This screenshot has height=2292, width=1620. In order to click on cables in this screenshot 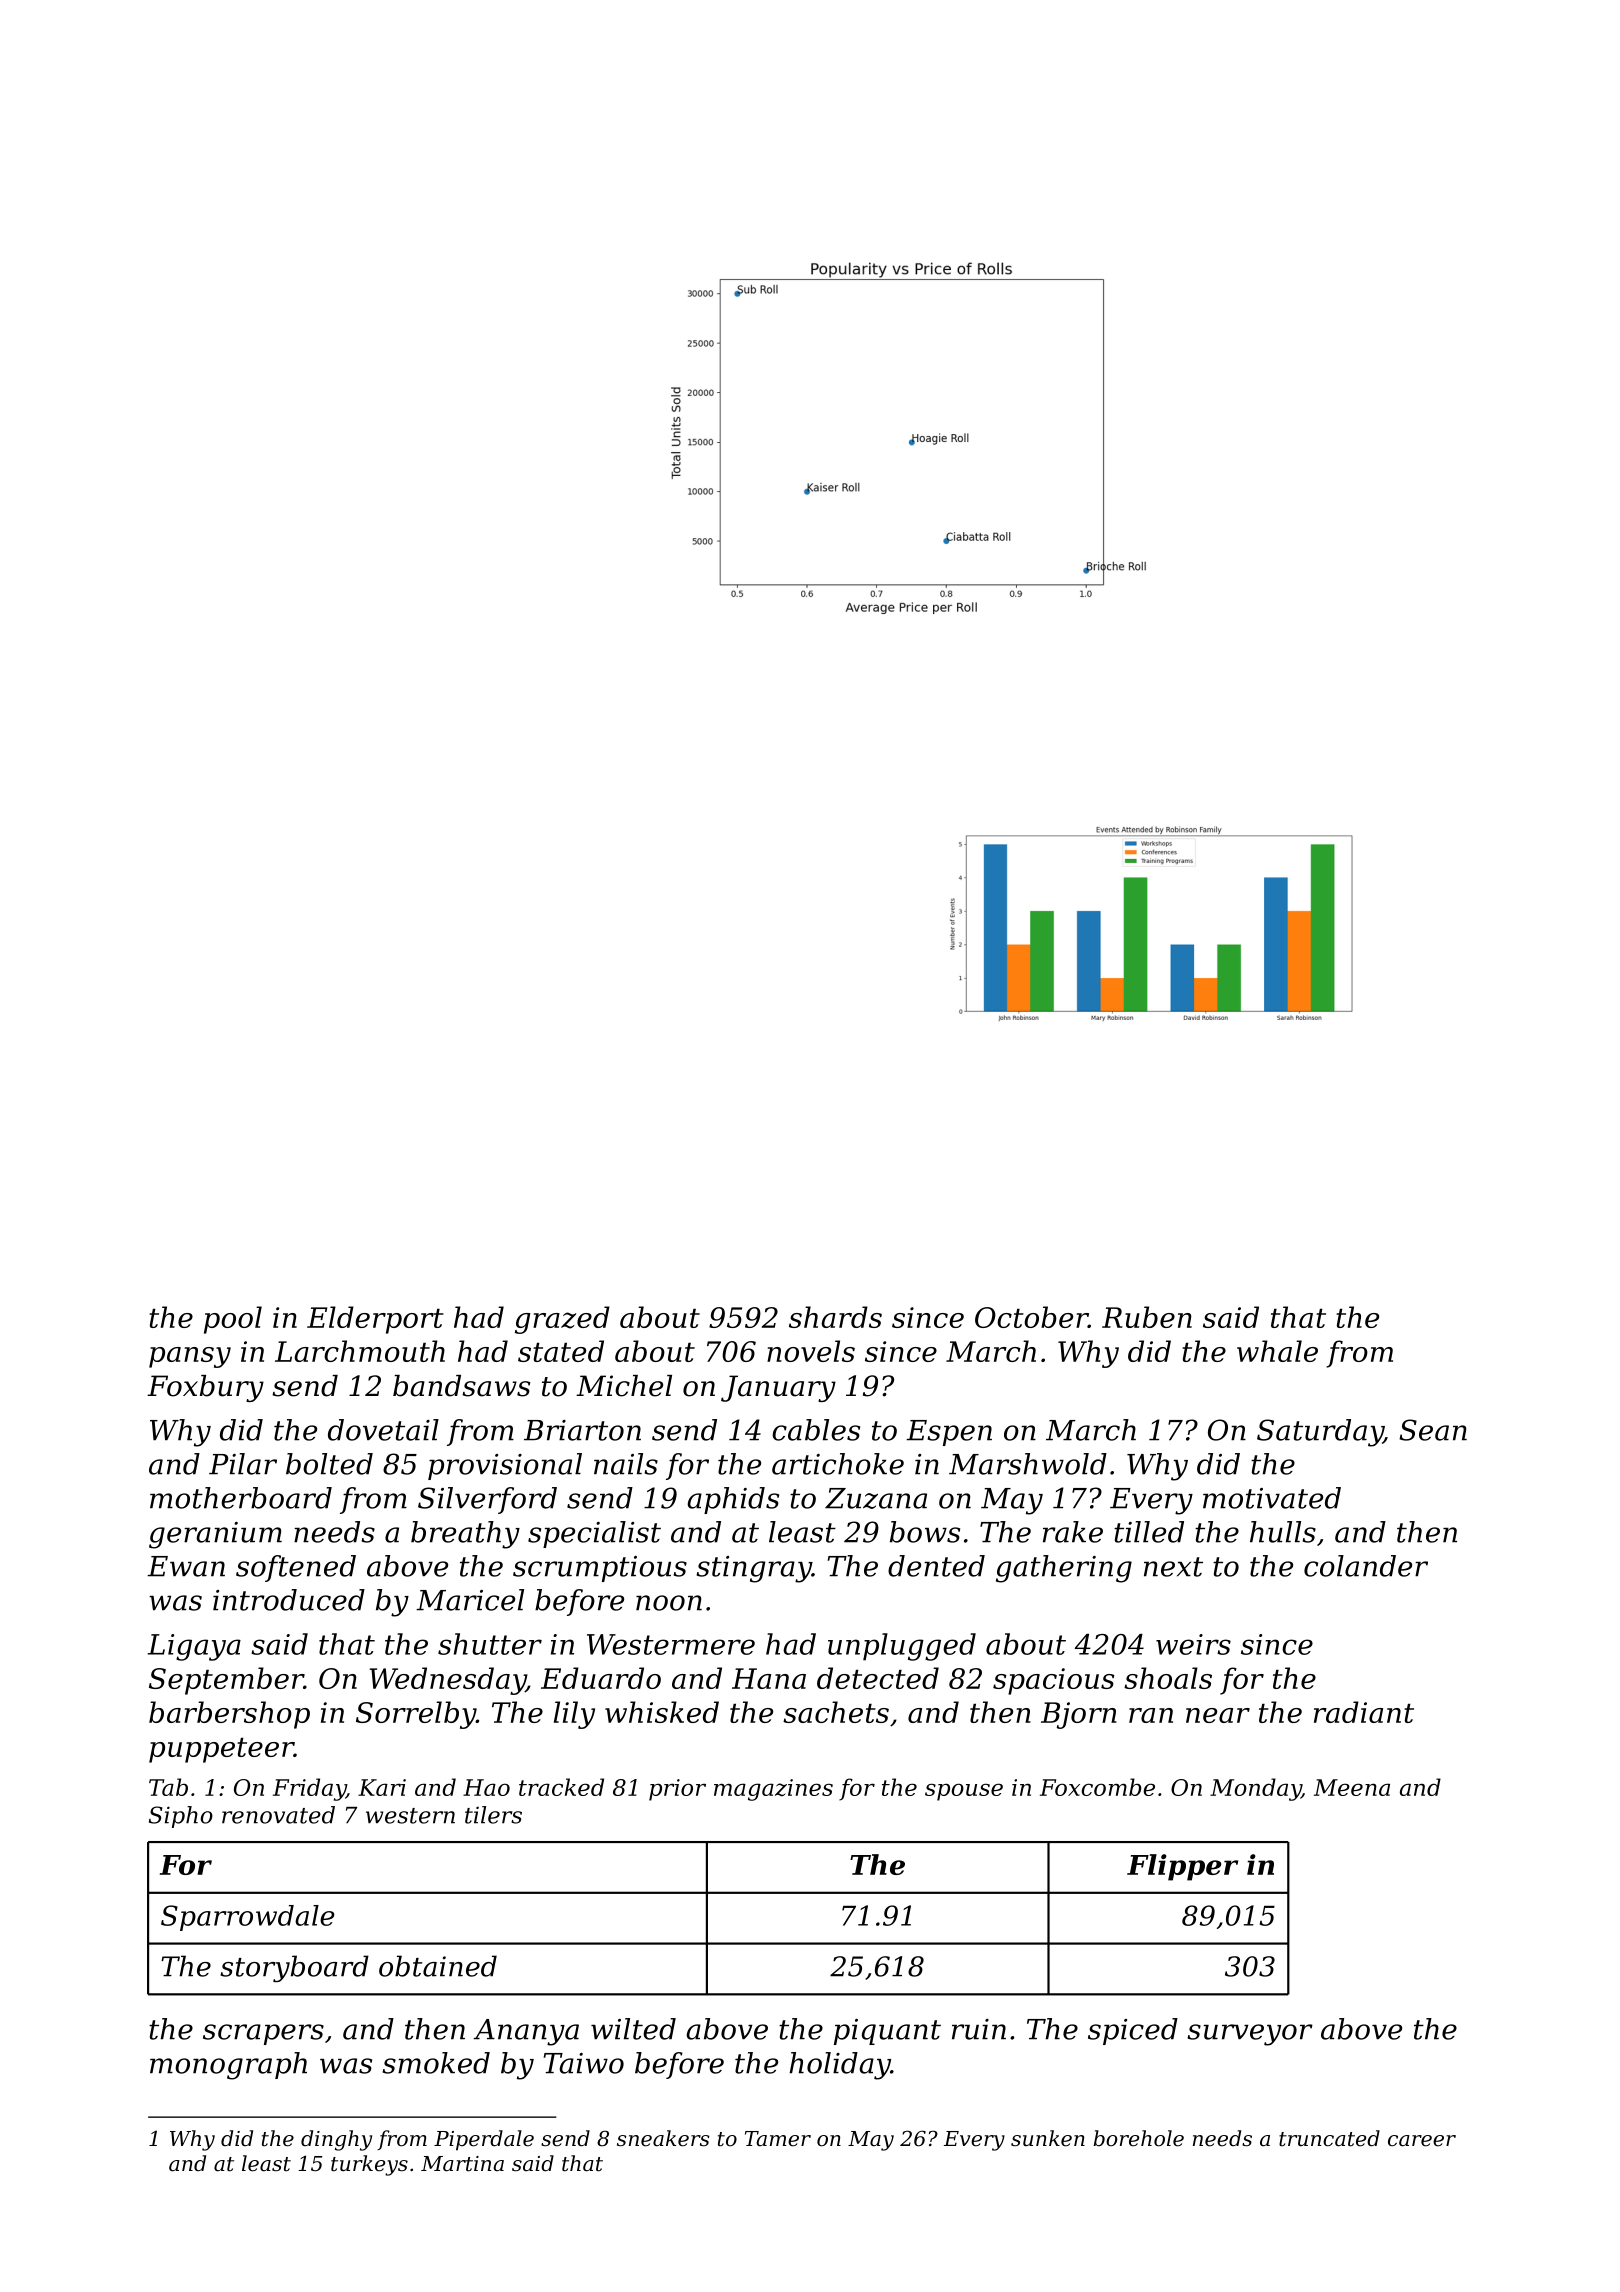, I will do `click(816, 1430)`.
